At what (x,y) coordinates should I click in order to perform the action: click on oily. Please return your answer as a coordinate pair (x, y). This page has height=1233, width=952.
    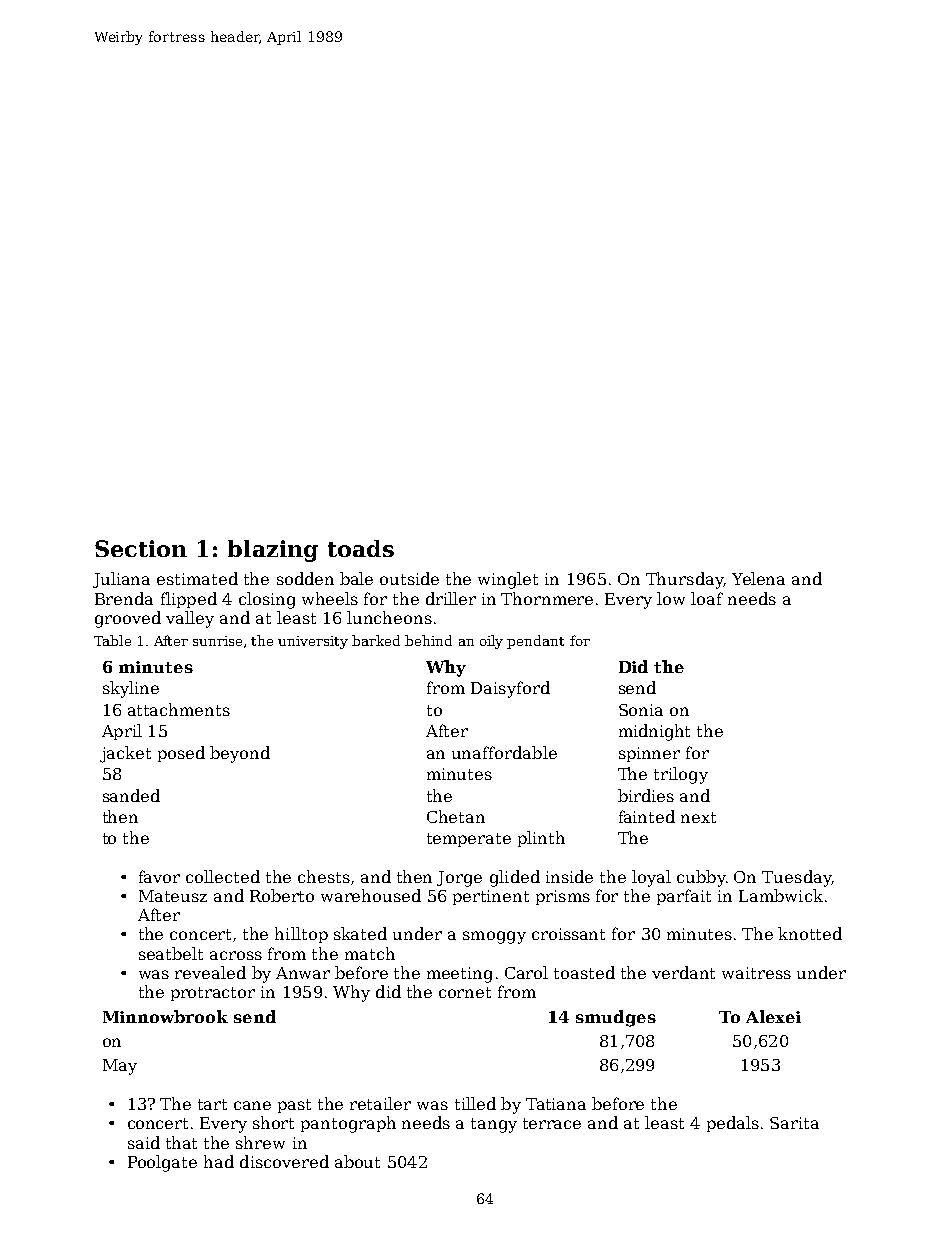
    Looking at the image, I should click on (491, 642).
